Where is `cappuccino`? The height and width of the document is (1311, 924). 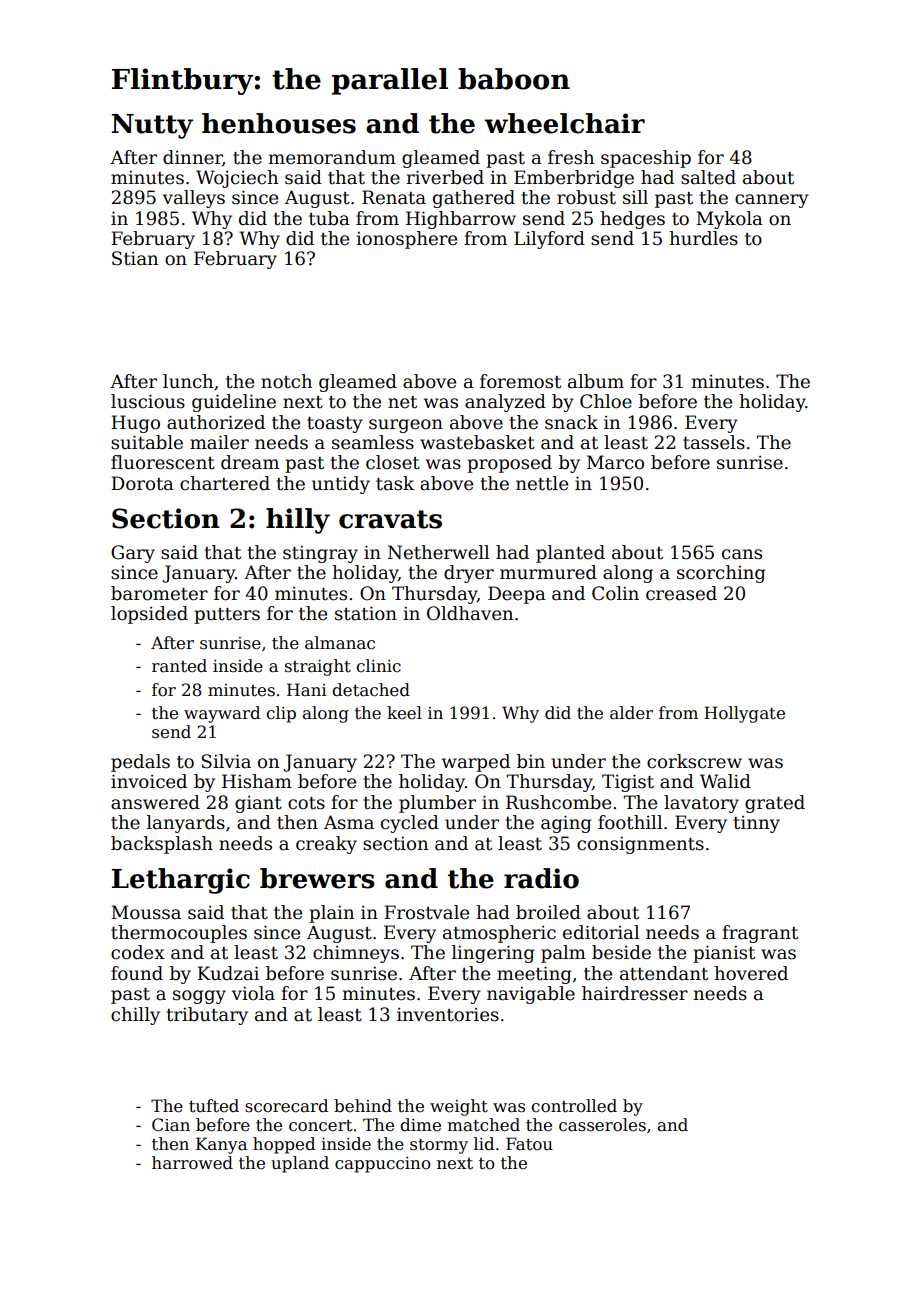 cappuccino is located at coordinates (383, 1165).
